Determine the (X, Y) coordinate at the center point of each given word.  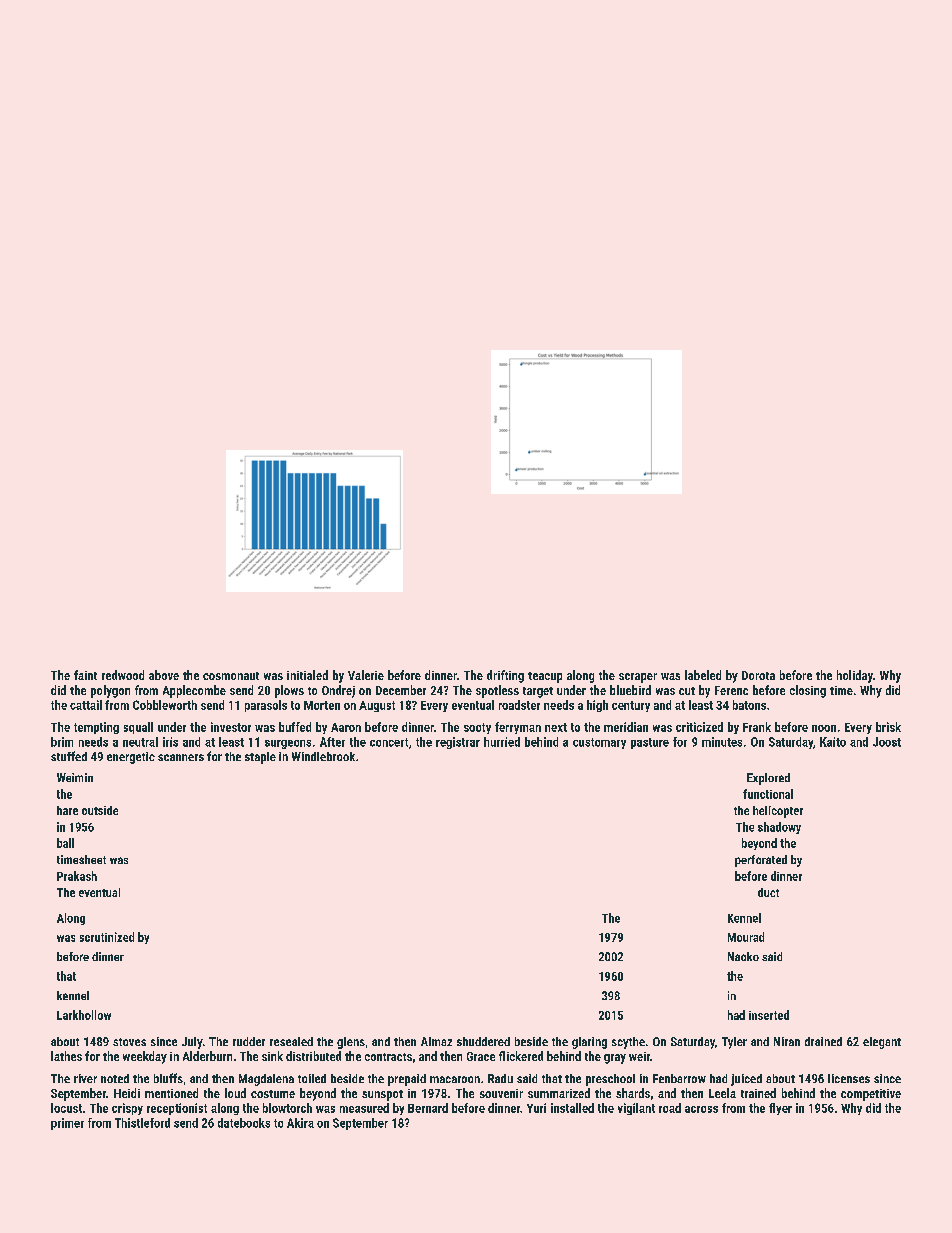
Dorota (758, 675)
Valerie (366, 675)
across (701, 1109)
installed (572, 1108)
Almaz (436, 1041)
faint (85, 675)
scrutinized (107, 937)
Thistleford (142, 1123)
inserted (769, 1015)
